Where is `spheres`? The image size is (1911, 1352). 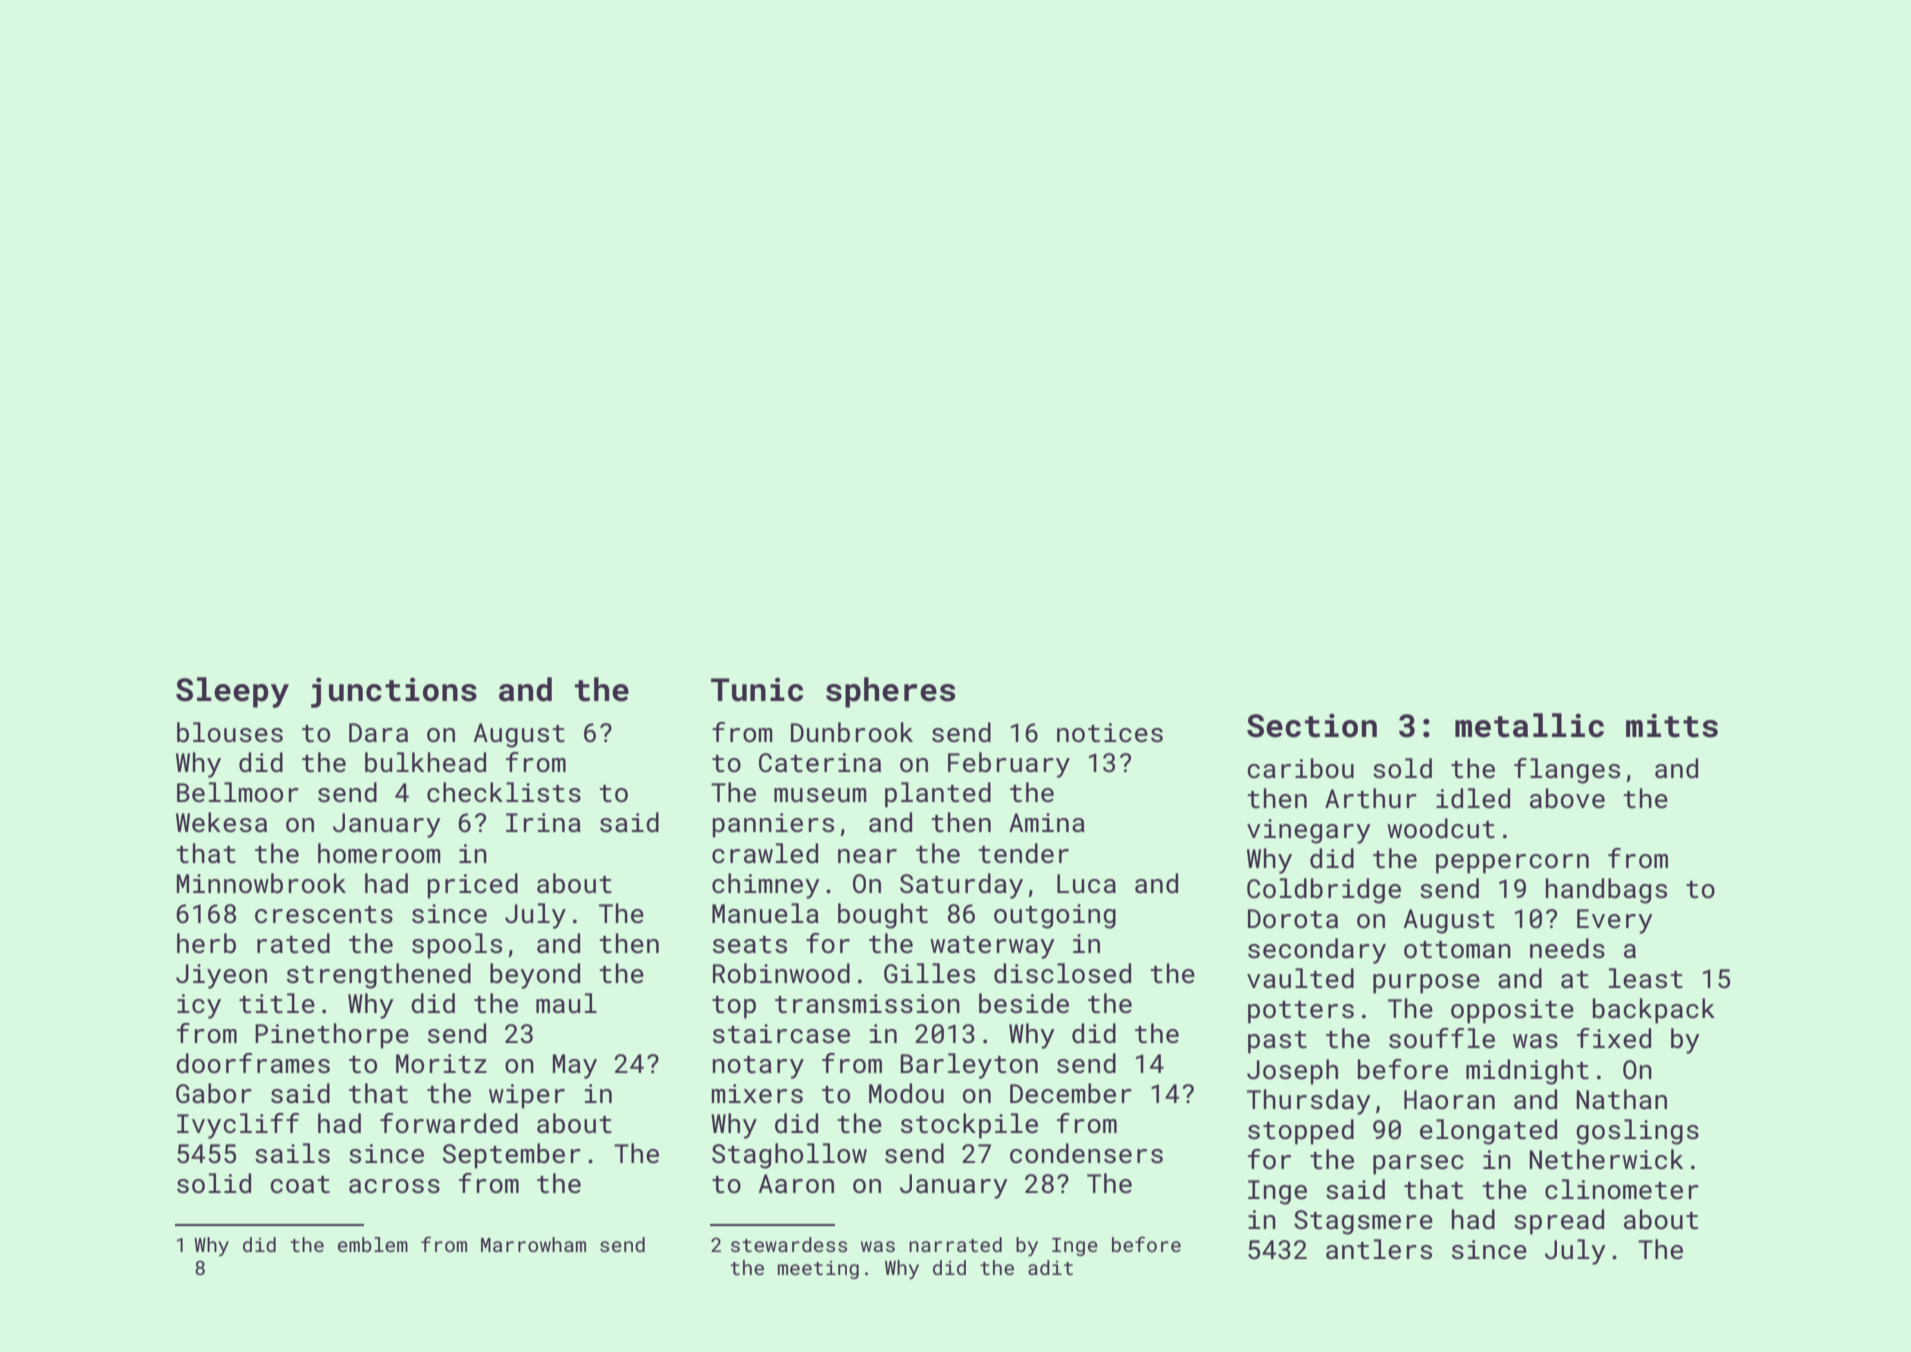
spheres is located at coordinates (890, 692).
